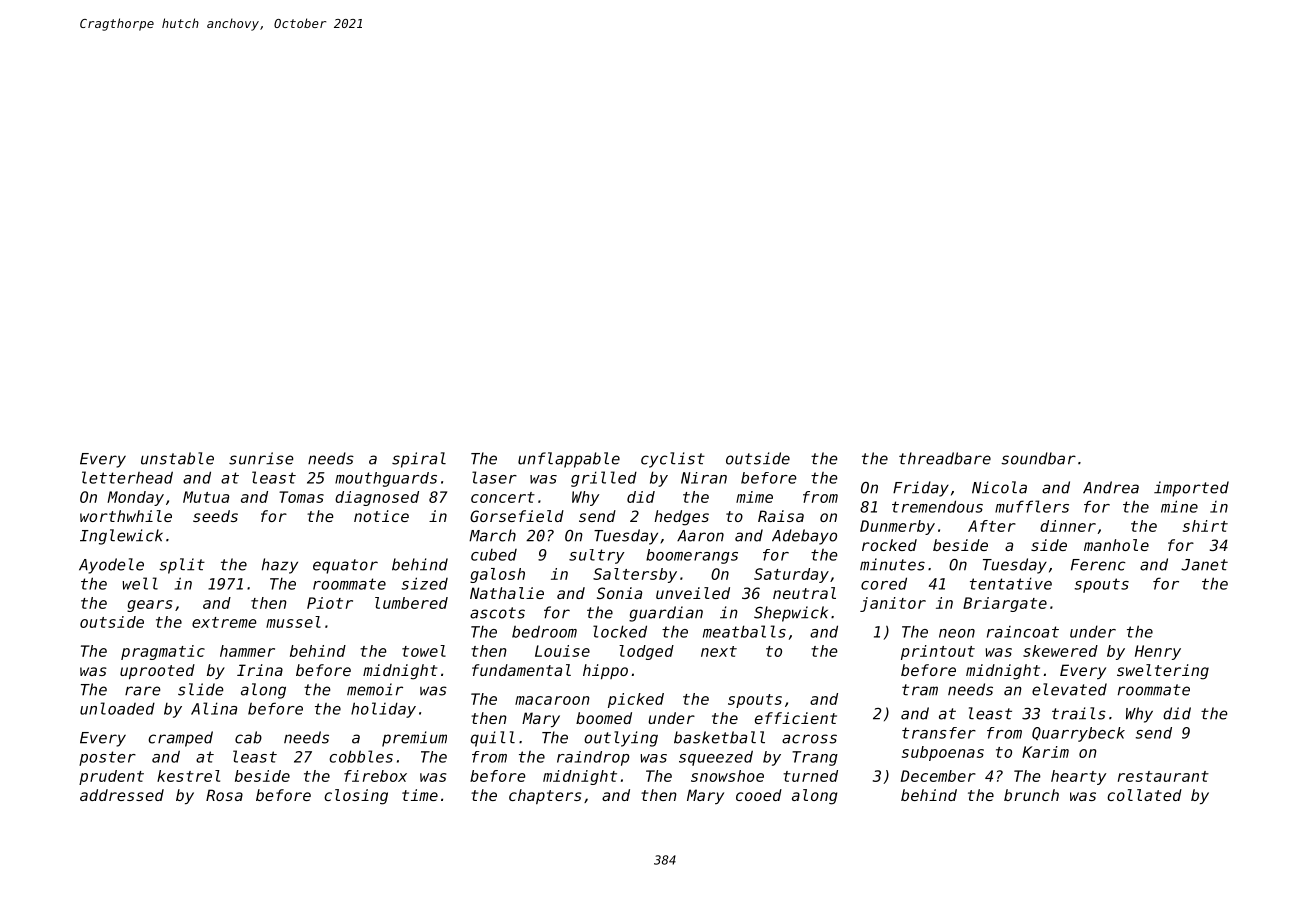  What do you see at coordinates (1038, 458) in the screenshot?
I see `soundbar` at bounding box center [1038, 458].
